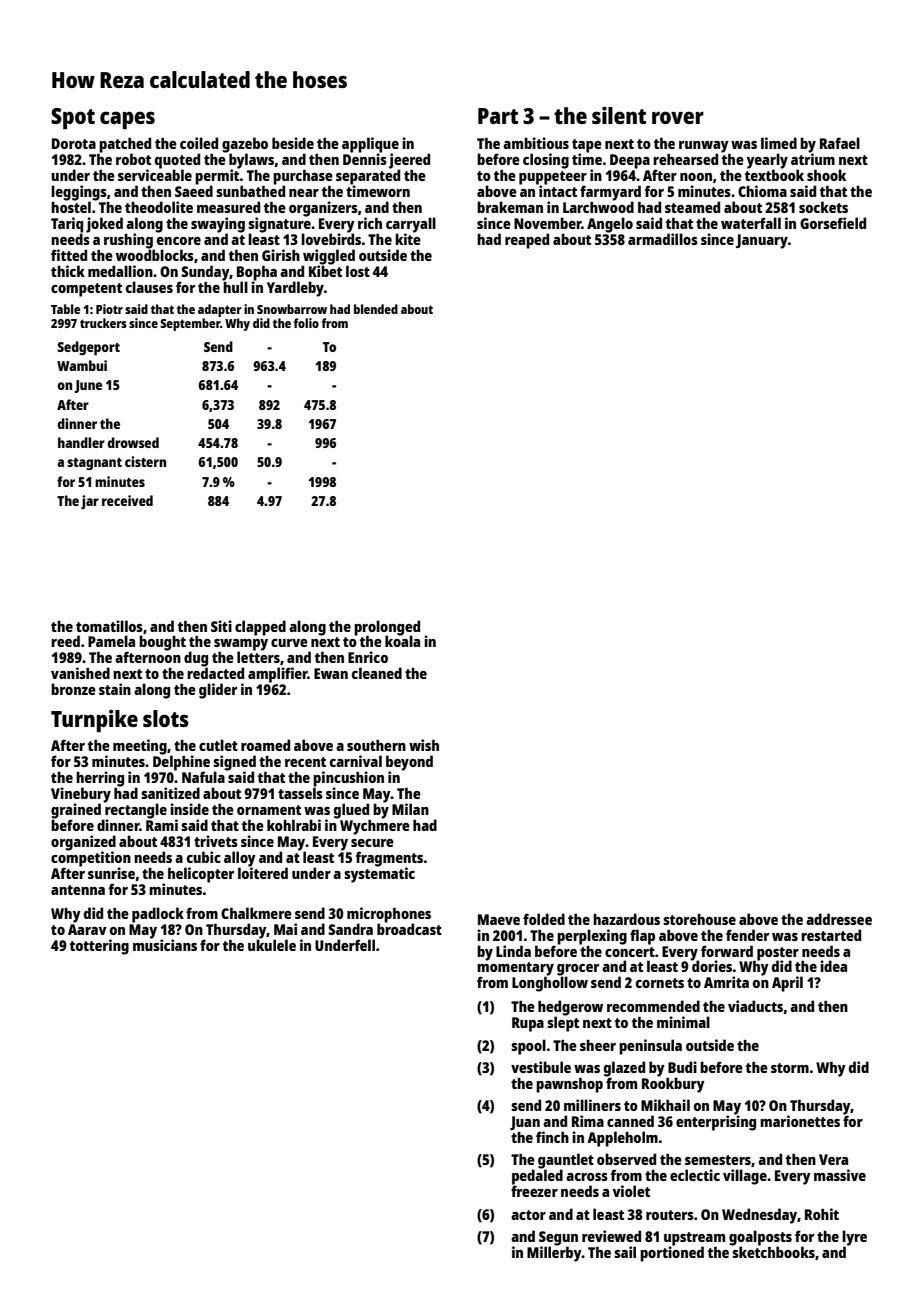 The width and height of the screenshot is (924, 1308). What do you see at coordinates (839, 919) in the screenshot?
I see `addressee` at bounding box center [839, 919].
